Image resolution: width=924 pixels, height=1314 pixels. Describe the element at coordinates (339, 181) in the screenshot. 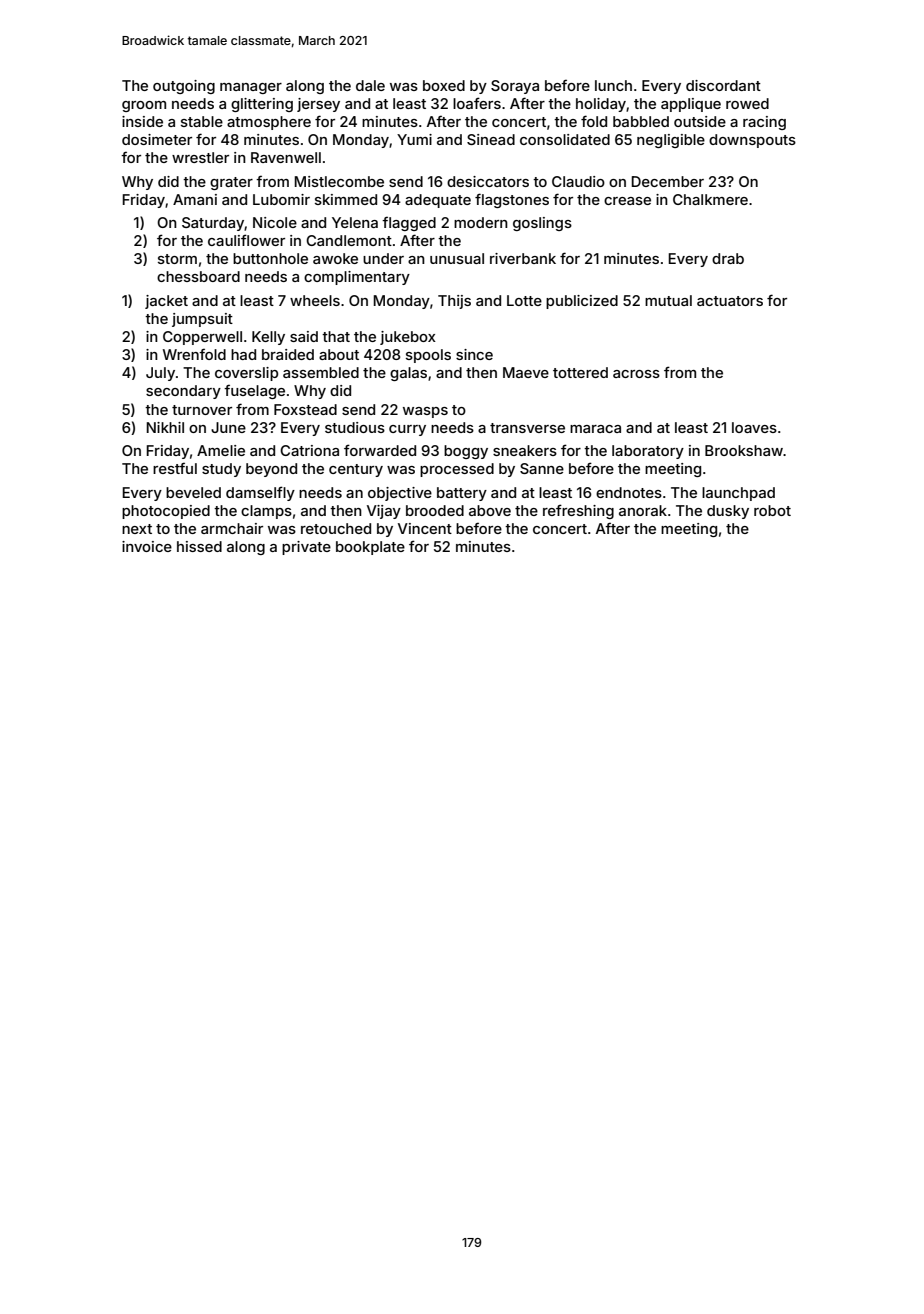

I see `Mistlecombe` at that location.
